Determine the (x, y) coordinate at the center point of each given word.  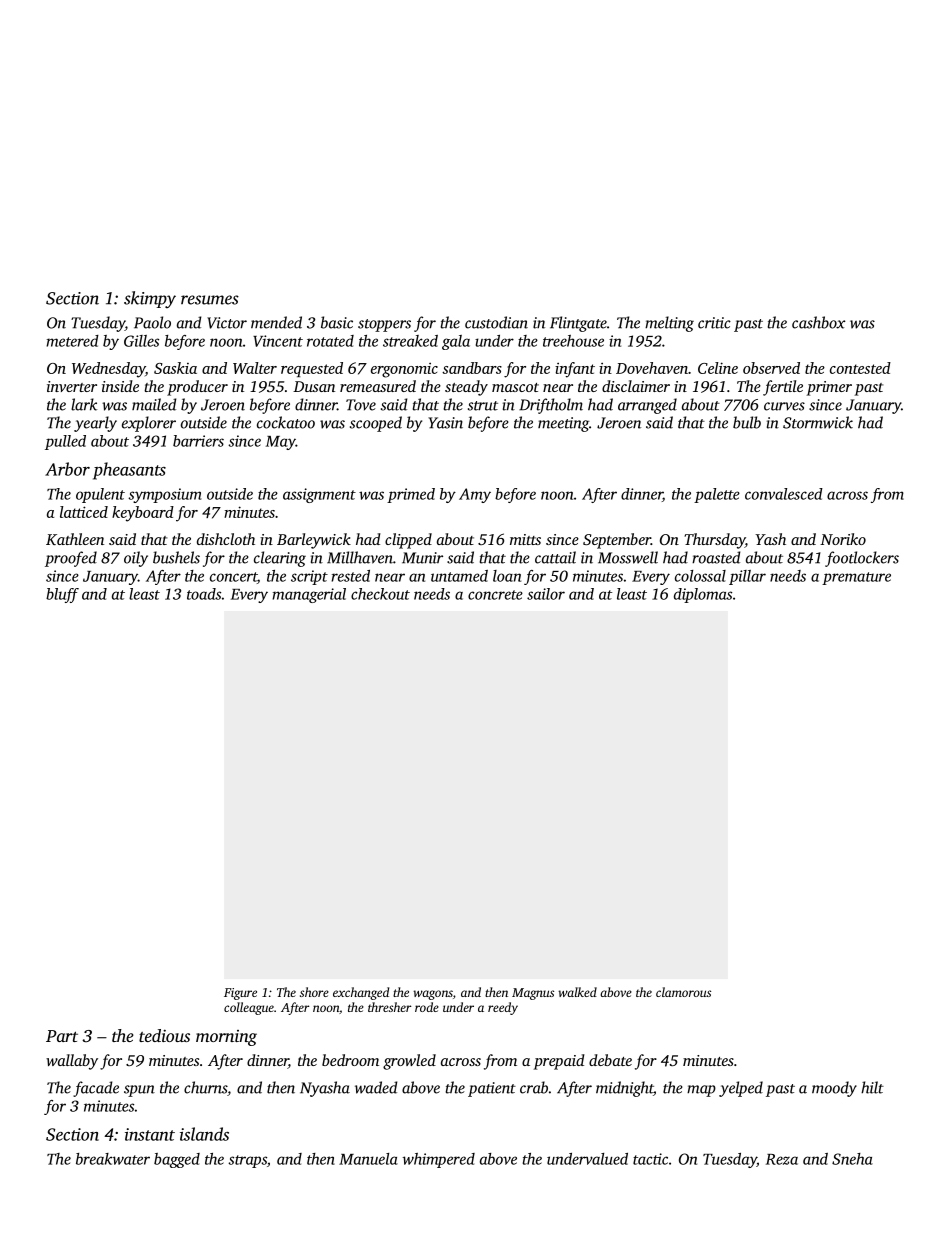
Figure (240, 994)
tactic (650, 1159)
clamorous (683, 992)
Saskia (175, 368)
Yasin (445, 423)
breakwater (113, 1159)
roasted (716, 557)
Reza (782, 1159)
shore (314, 992)
